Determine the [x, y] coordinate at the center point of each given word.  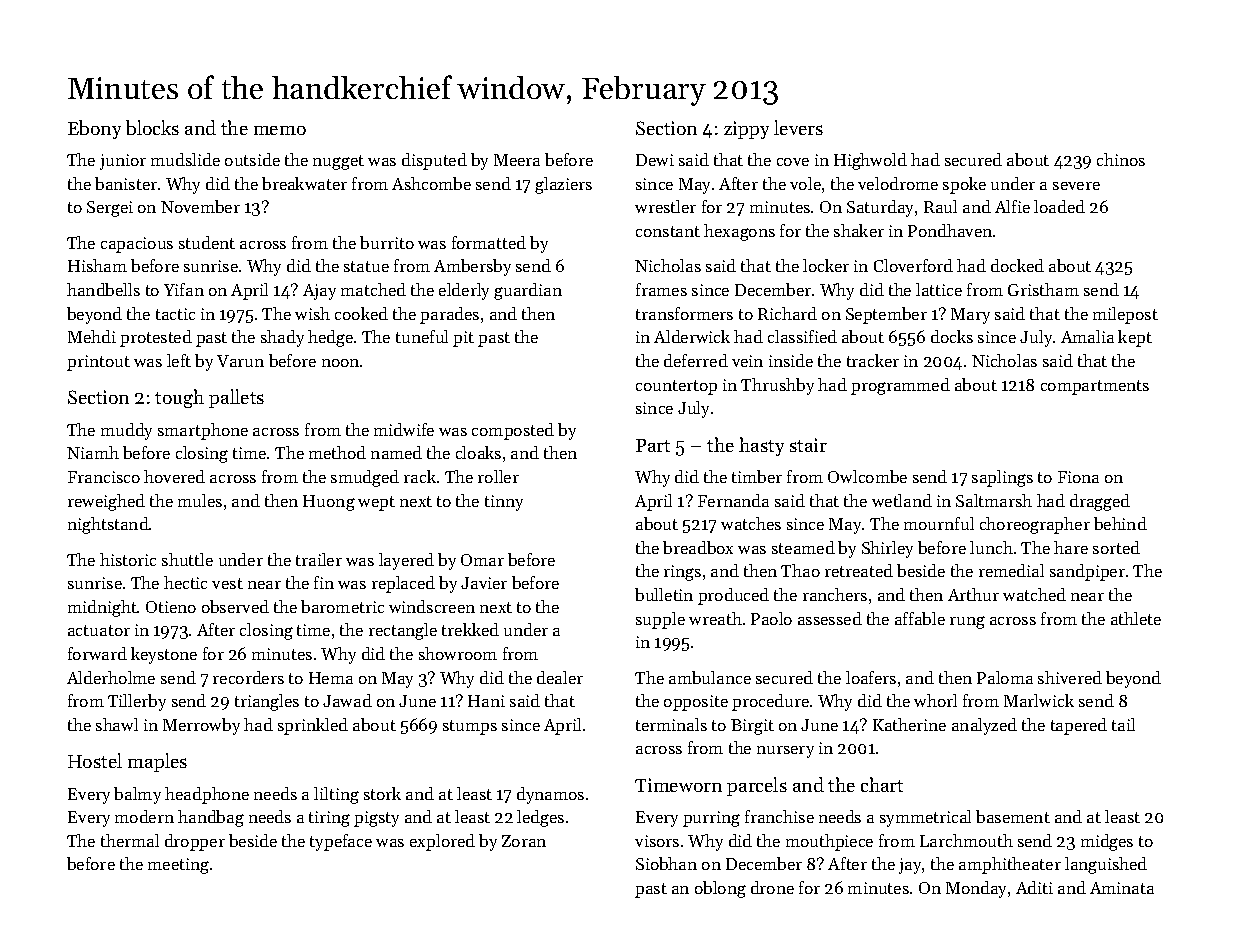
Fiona [1078, 477]
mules [200, 500]
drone [772, 887]
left [179, 360]
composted [513, 431]
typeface [341, 842]
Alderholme [111, 677]
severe [1076, 186]
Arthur [973, 594]
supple [660, 620]
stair [808, 445]
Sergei [110, 209]
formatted [489, 242]
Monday [976, 889]
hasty [761, 446]
